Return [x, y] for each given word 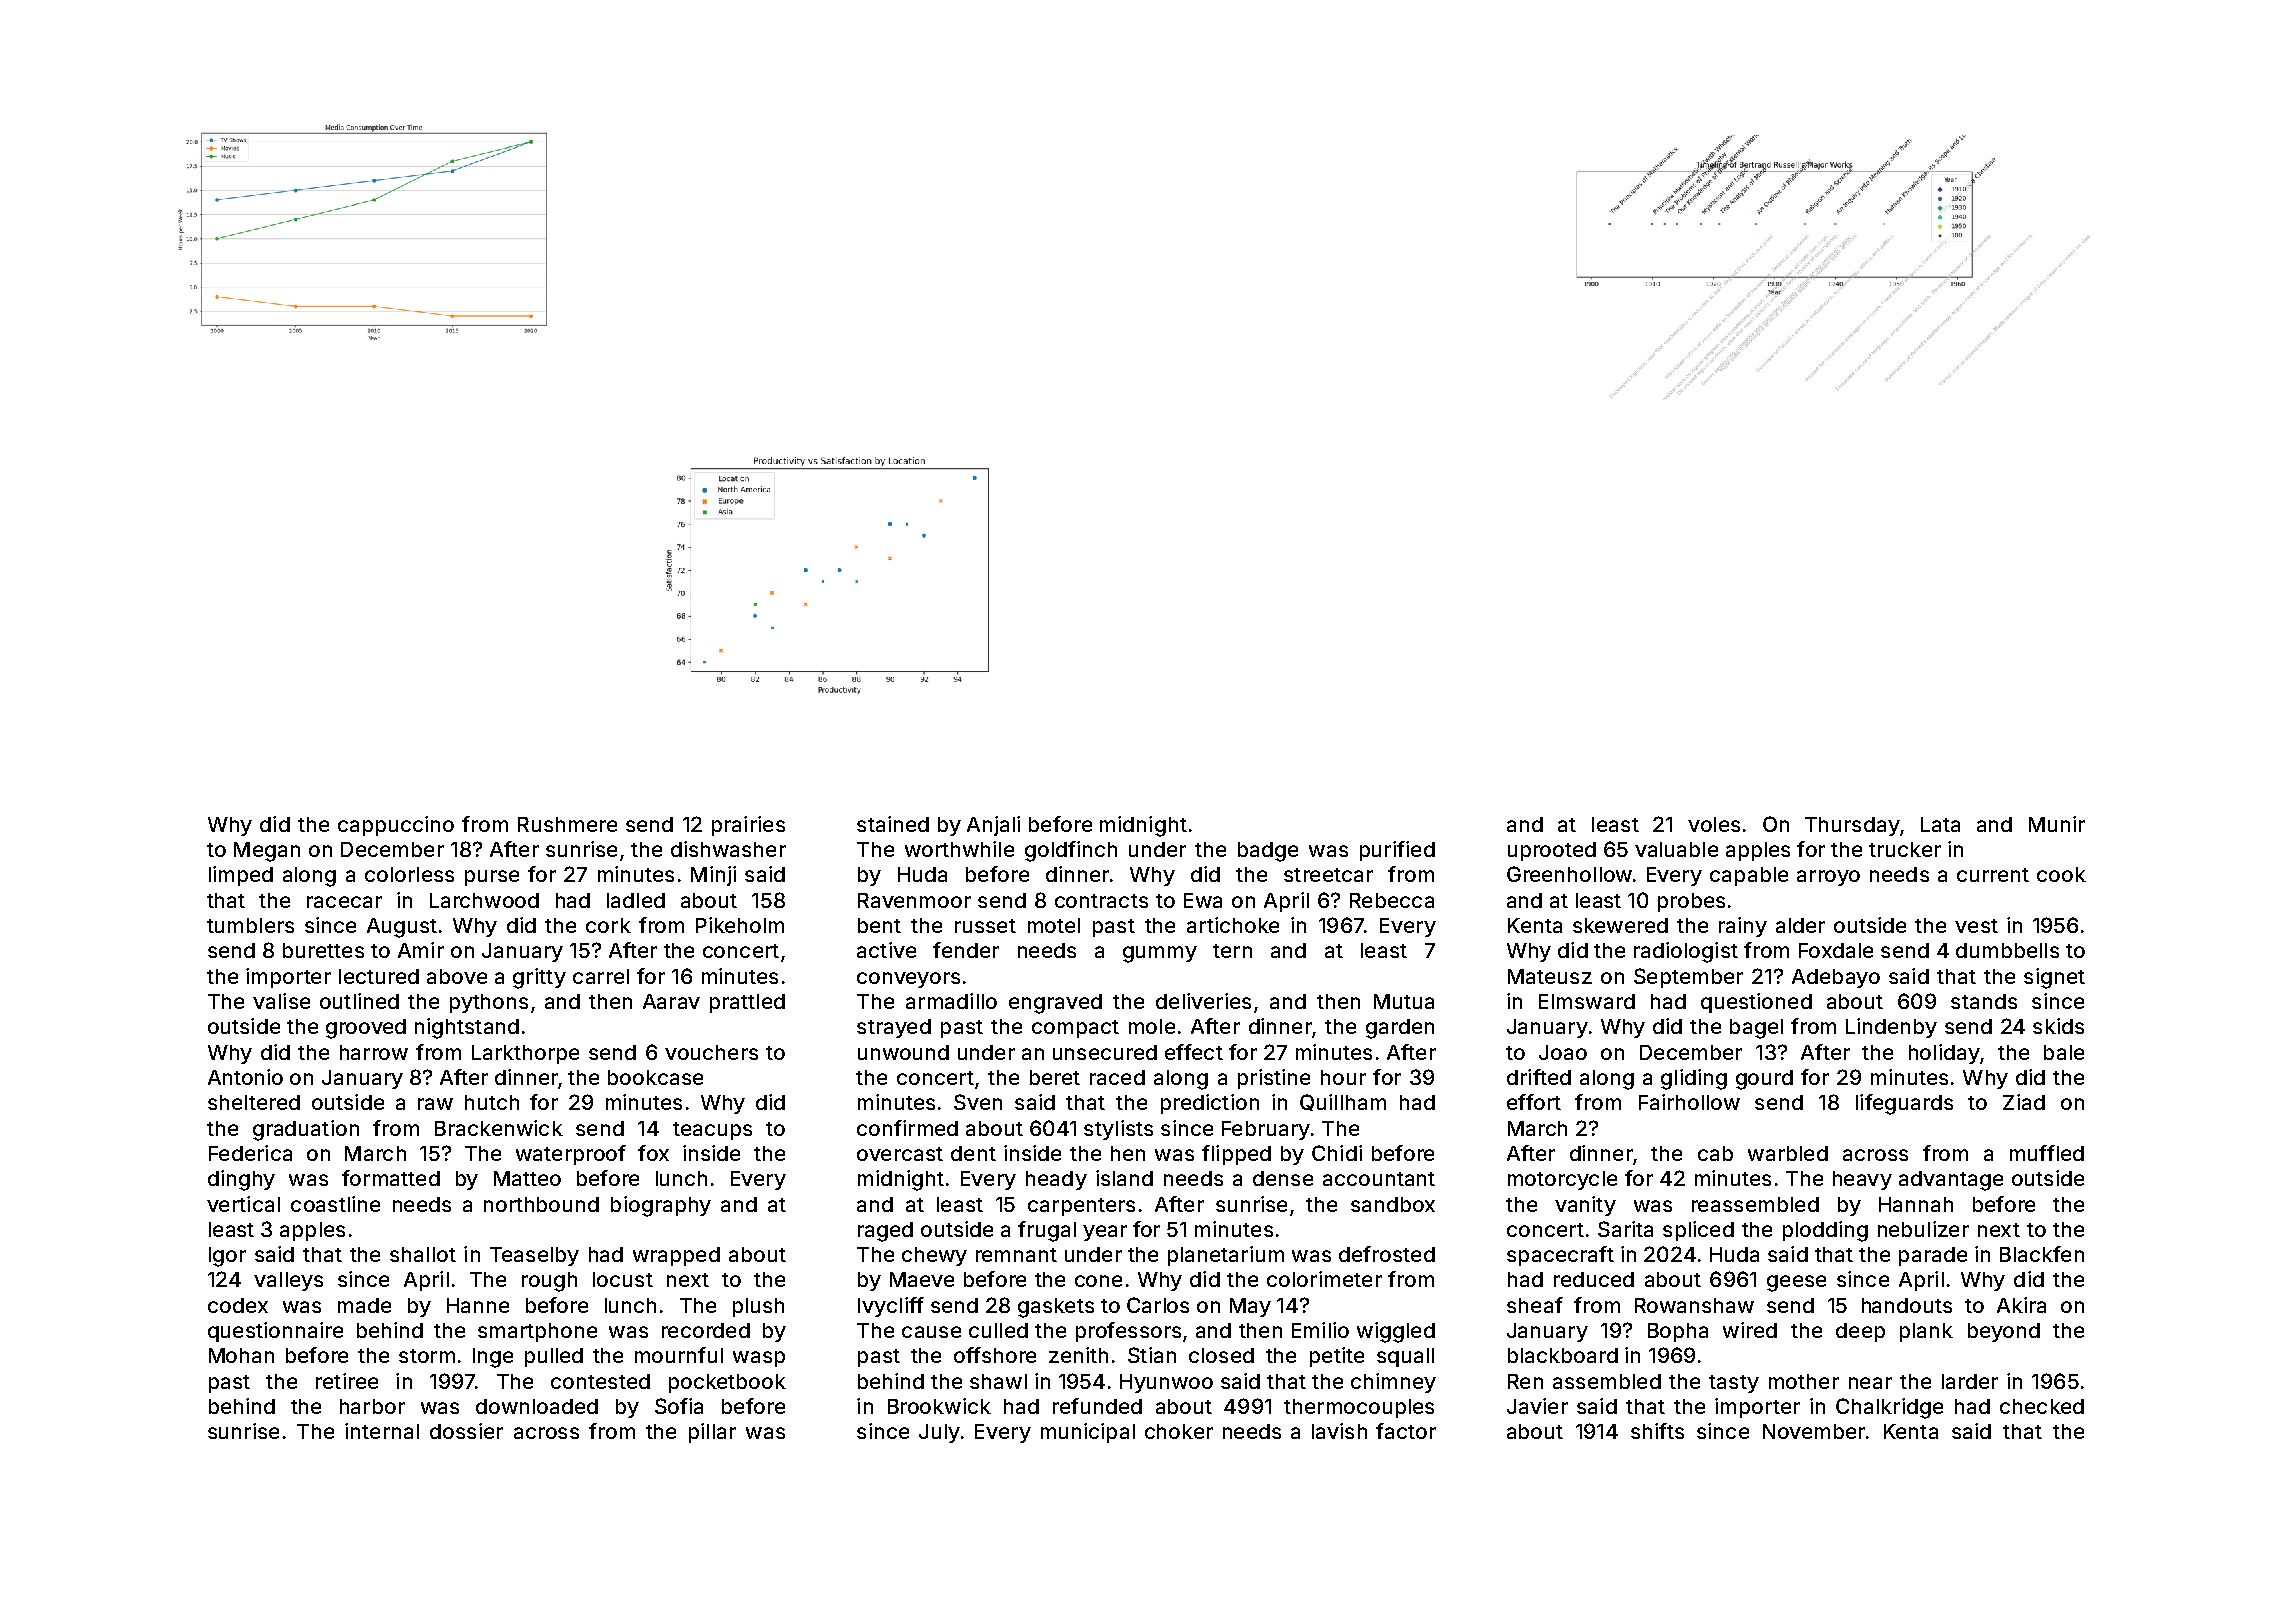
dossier [466, 1431]
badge [1268, 852]
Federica [250, 1153]
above [457, 976]
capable [1749, 876]
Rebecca [1392, 900]
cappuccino [396, 826]
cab [1715, 1153]
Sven [978, 1102]
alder [1800, 925]
